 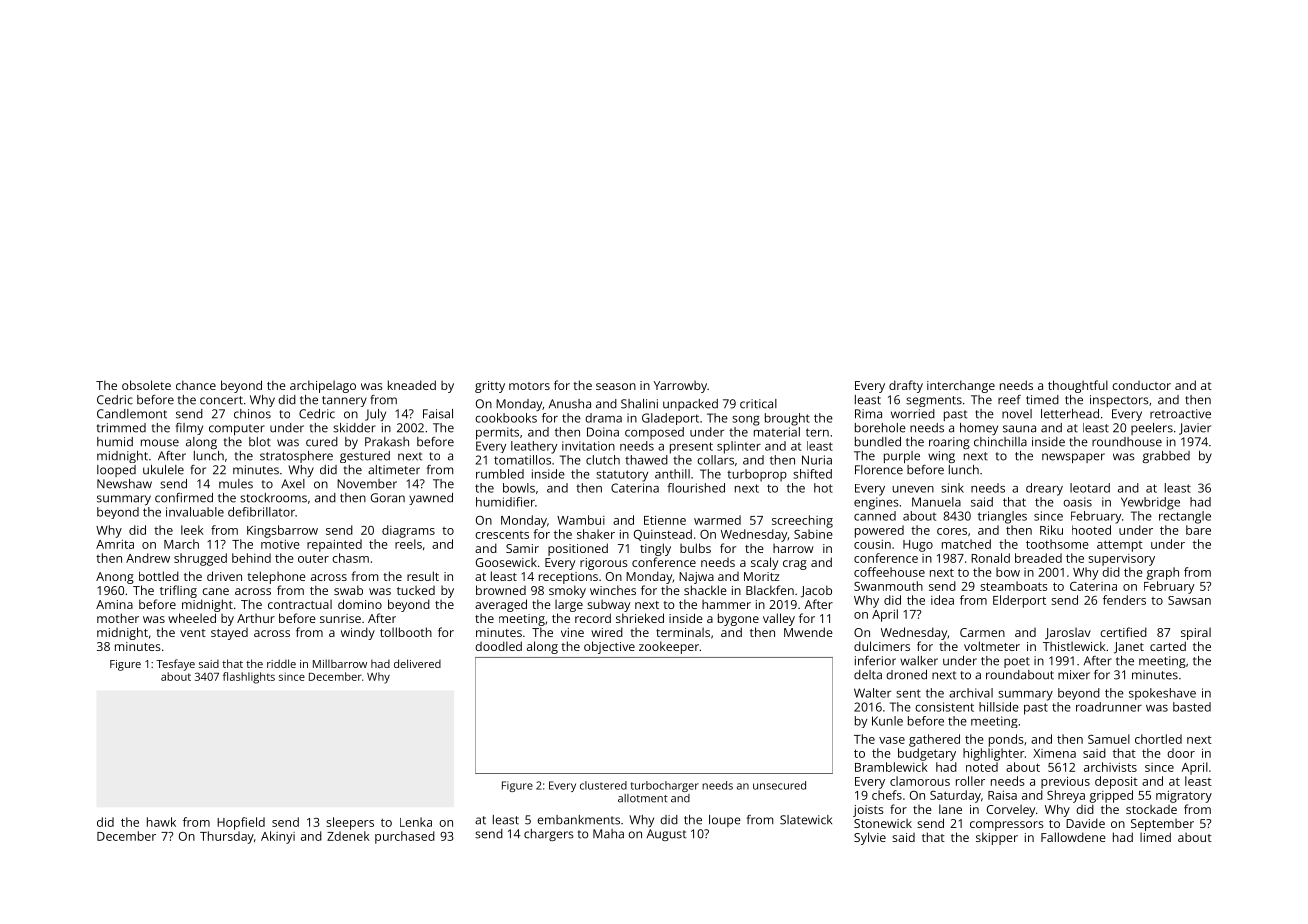 What do you see at coordinates (115, 544) in the page?
I see `Amrita` at bounding box center [115, 544].
